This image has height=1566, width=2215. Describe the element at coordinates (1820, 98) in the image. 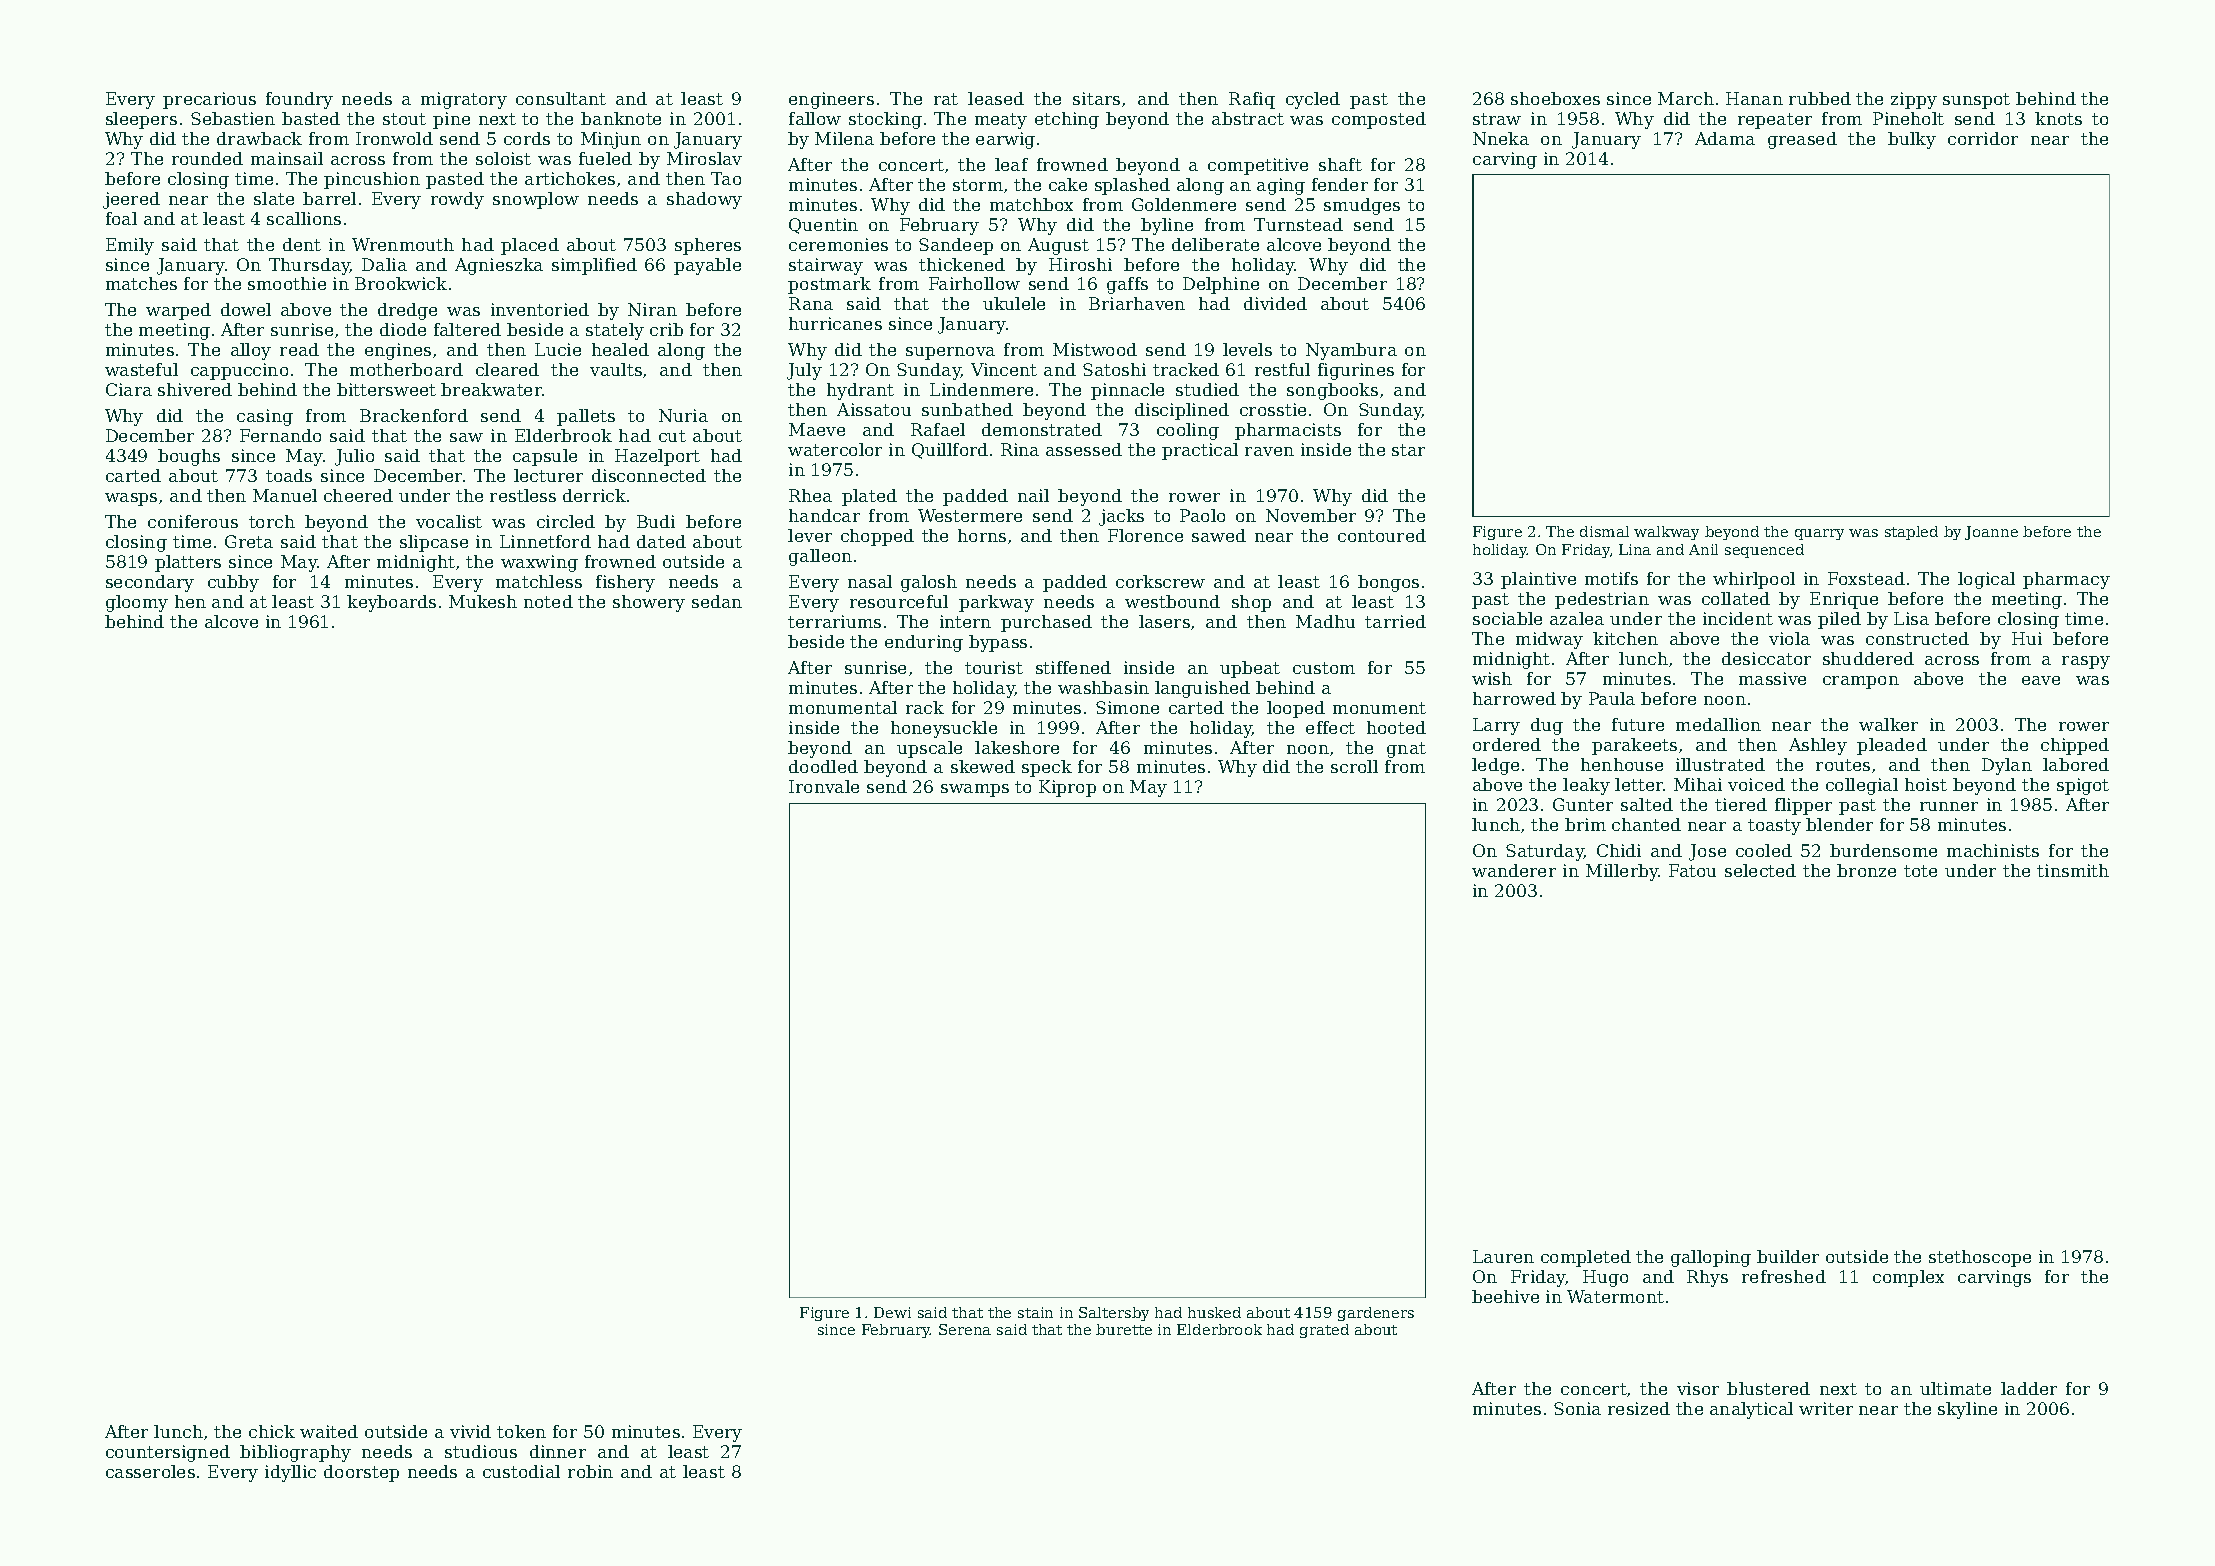

I see `rubbed` at that location.
